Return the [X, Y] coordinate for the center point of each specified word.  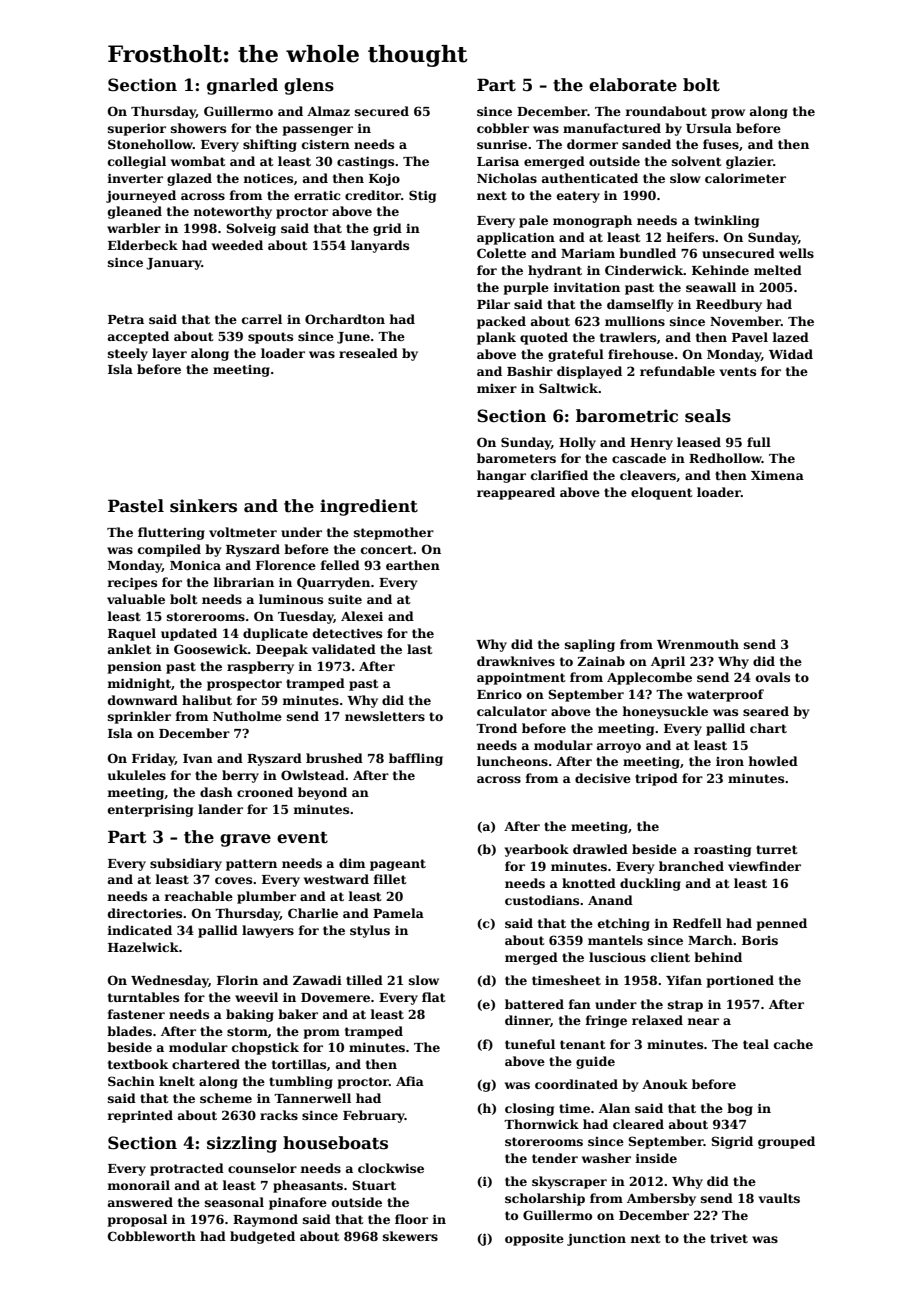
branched [691, 866]
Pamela [398, 913]
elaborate [633, 85]
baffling [416, 759]
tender [555, 1158]
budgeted [262, 1237]
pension [135, 668]
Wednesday [170, 981]
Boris [760, 940]
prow [728, 114]
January [174, 264]
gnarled [242, 86]
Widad [791, 354]
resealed [368, 353]
